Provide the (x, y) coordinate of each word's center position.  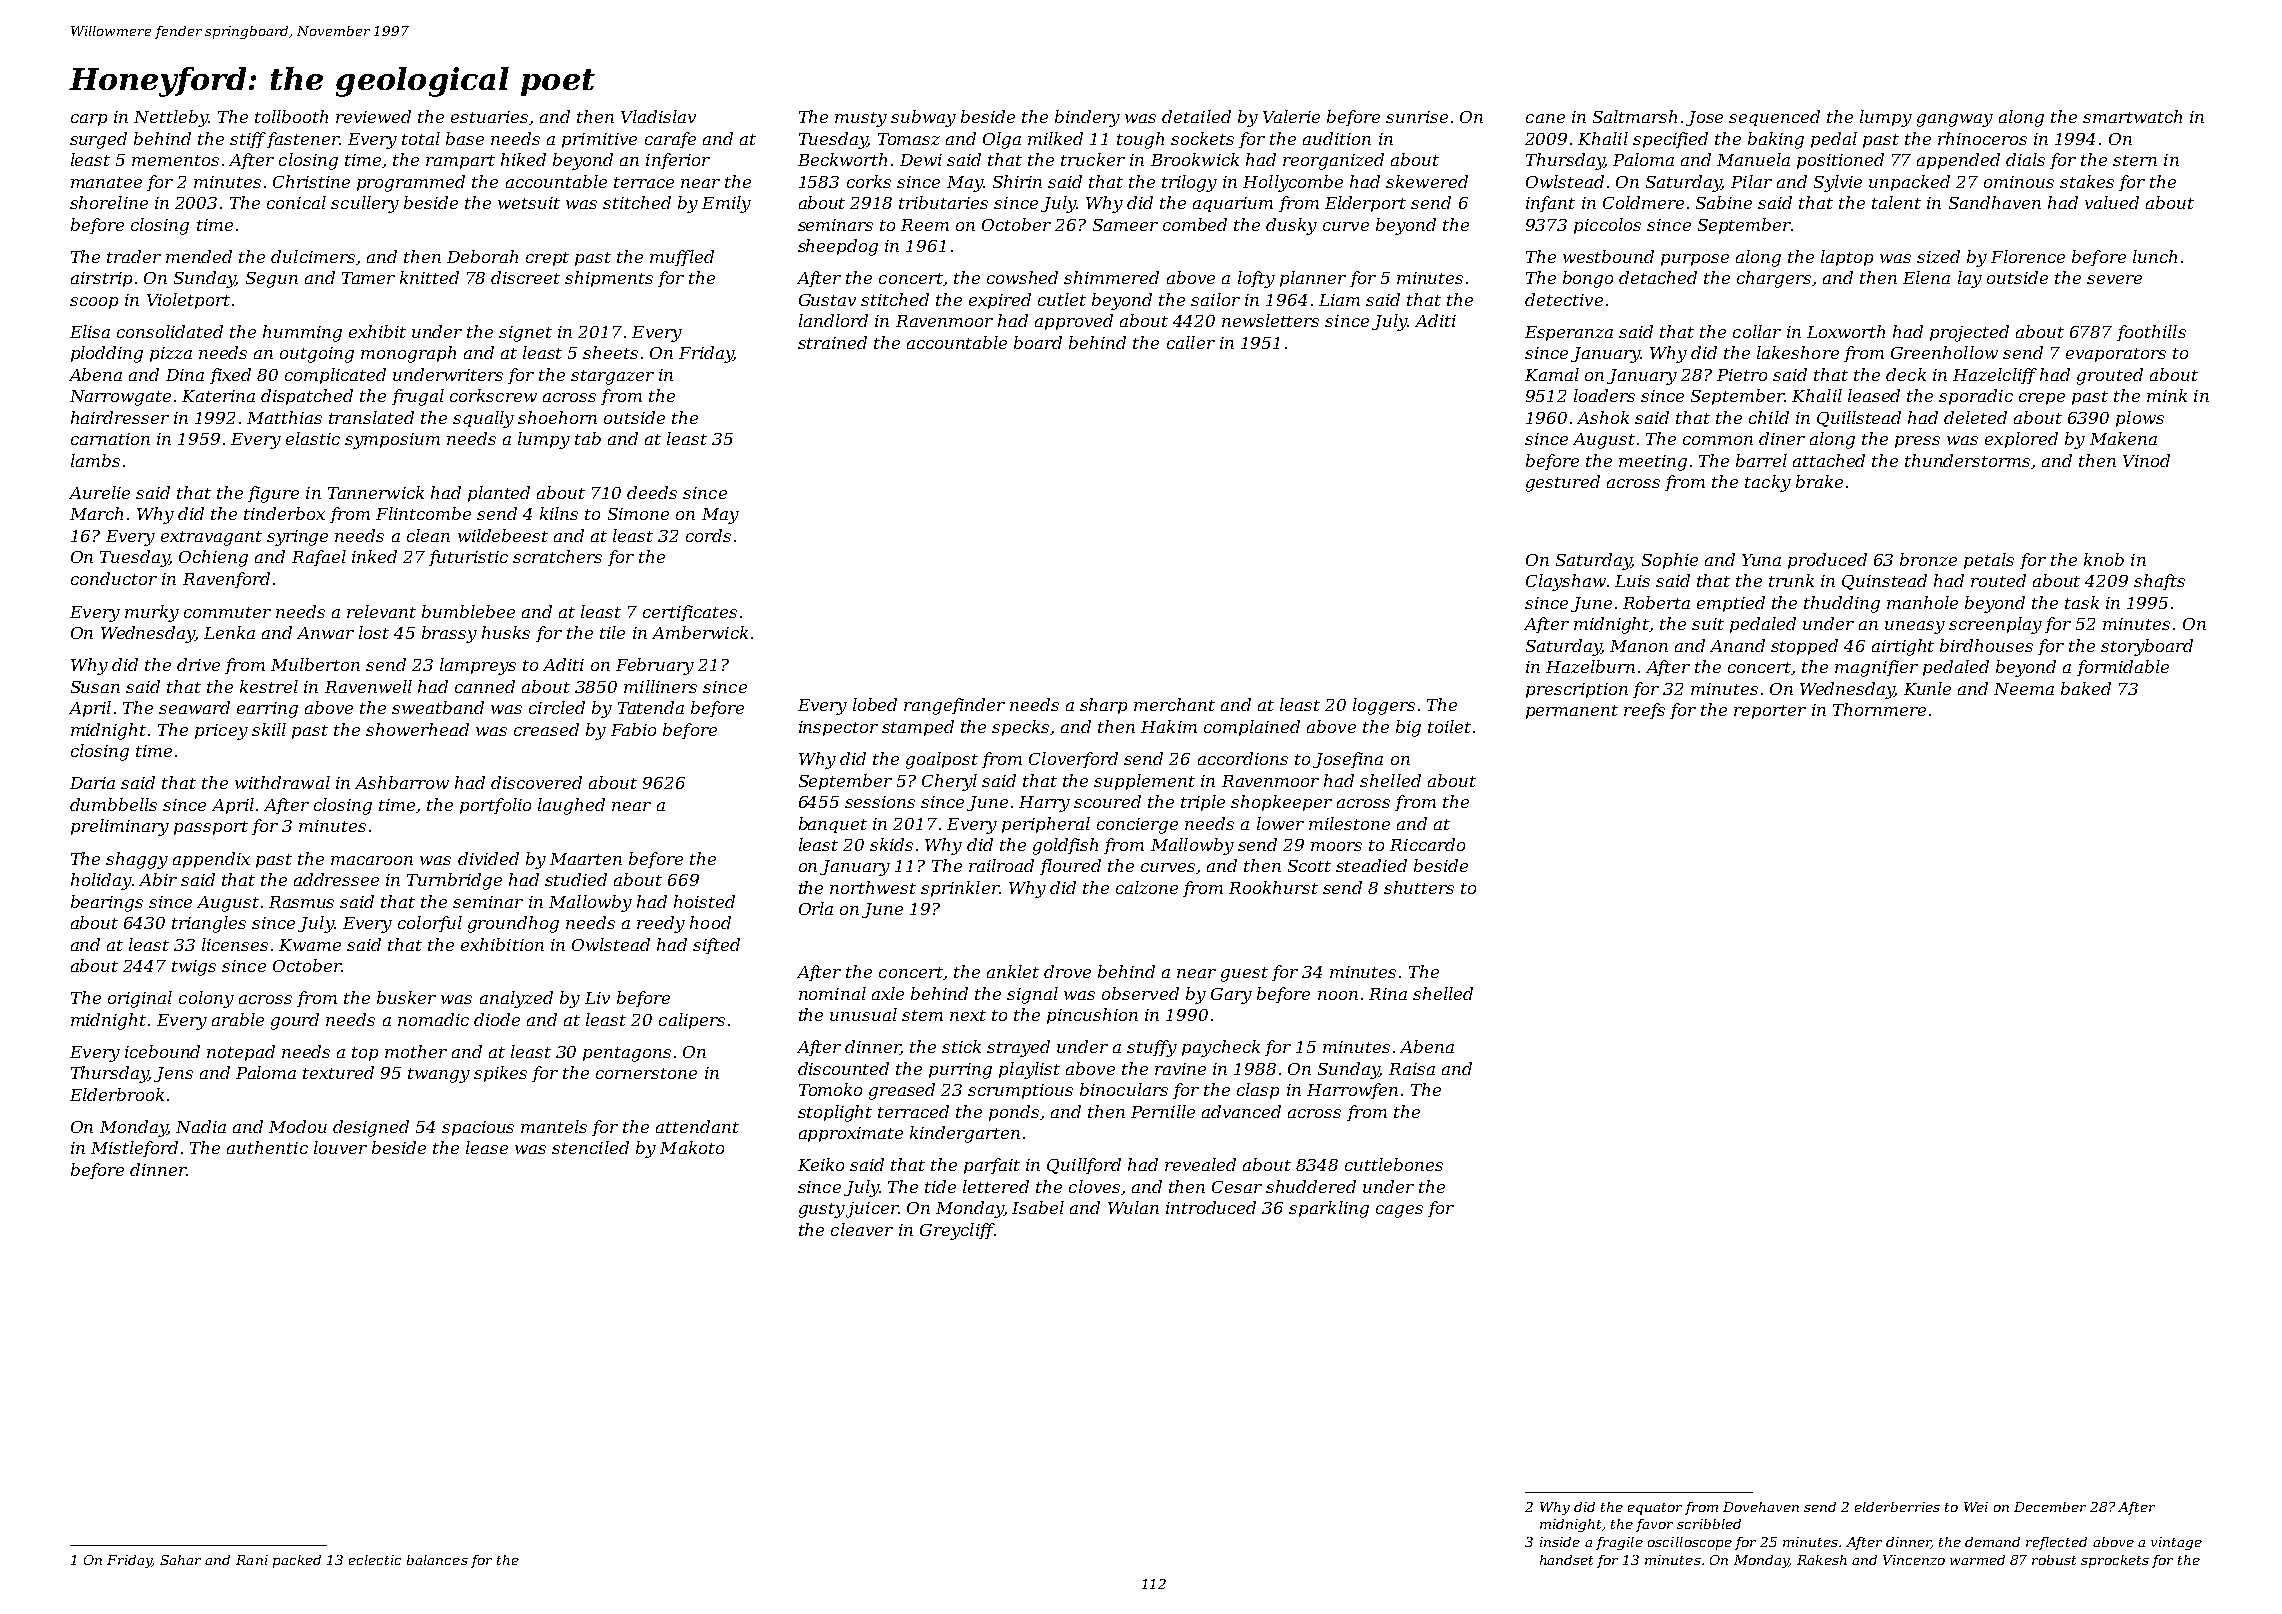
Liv (597, 998)
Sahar (180, 1560)
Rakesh (1822, 1560)
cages (1399, 1211)
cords (708, 535)
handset (1566, 1560)
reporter (1770, 712)
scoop (94, 303)
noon (1338, 995)
